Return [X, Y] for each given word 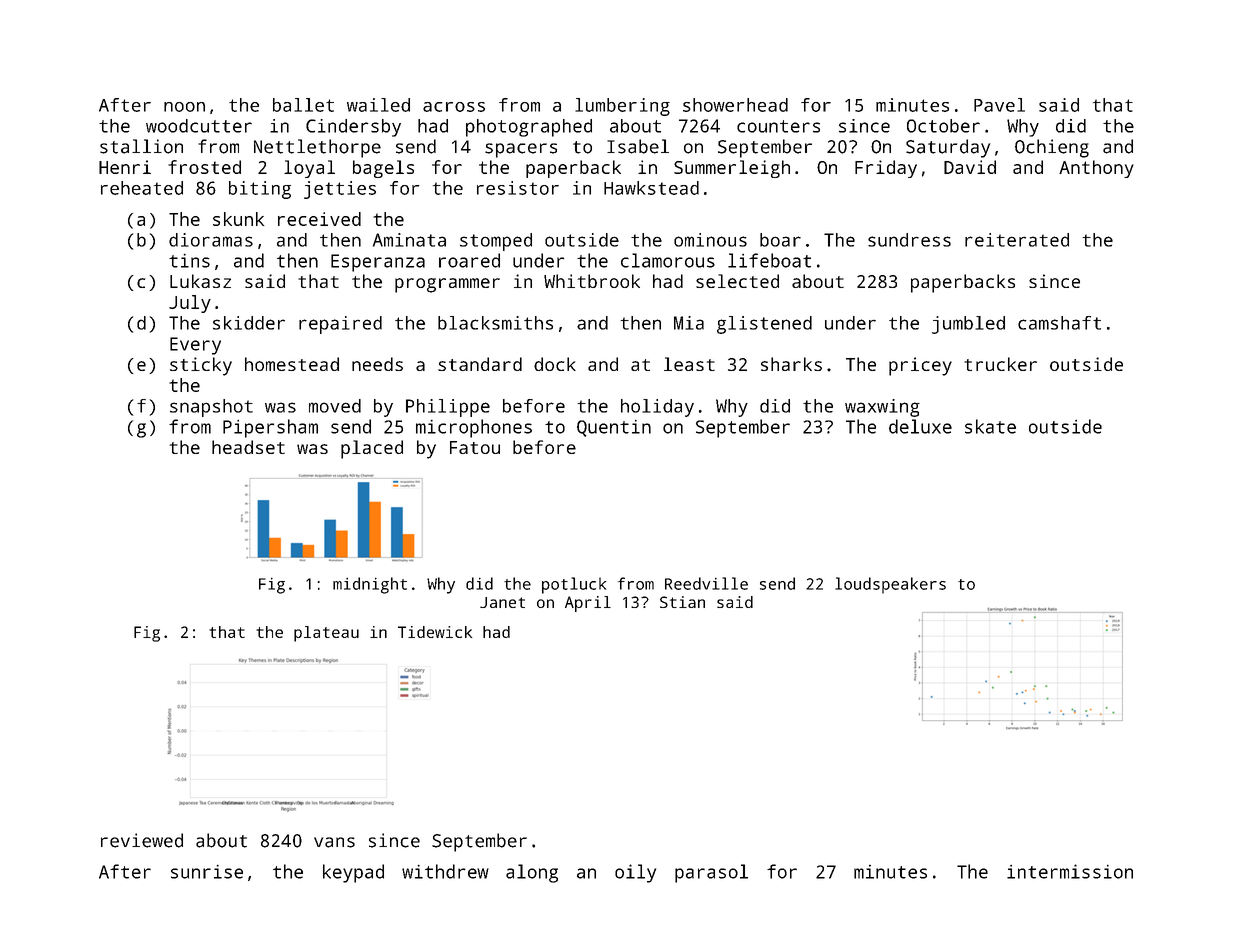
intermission [1070, 871]
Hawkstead [651, 188]
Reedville [706, 583]
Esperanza [378, 263]
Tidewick [435, 632]
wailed [378, 105]
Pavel [999, 105]
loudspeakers [890, 585]
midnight [370, 585]
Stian [682, 602]
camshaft [1059, 323]
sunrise [207, 872]
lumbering [622, 107]
